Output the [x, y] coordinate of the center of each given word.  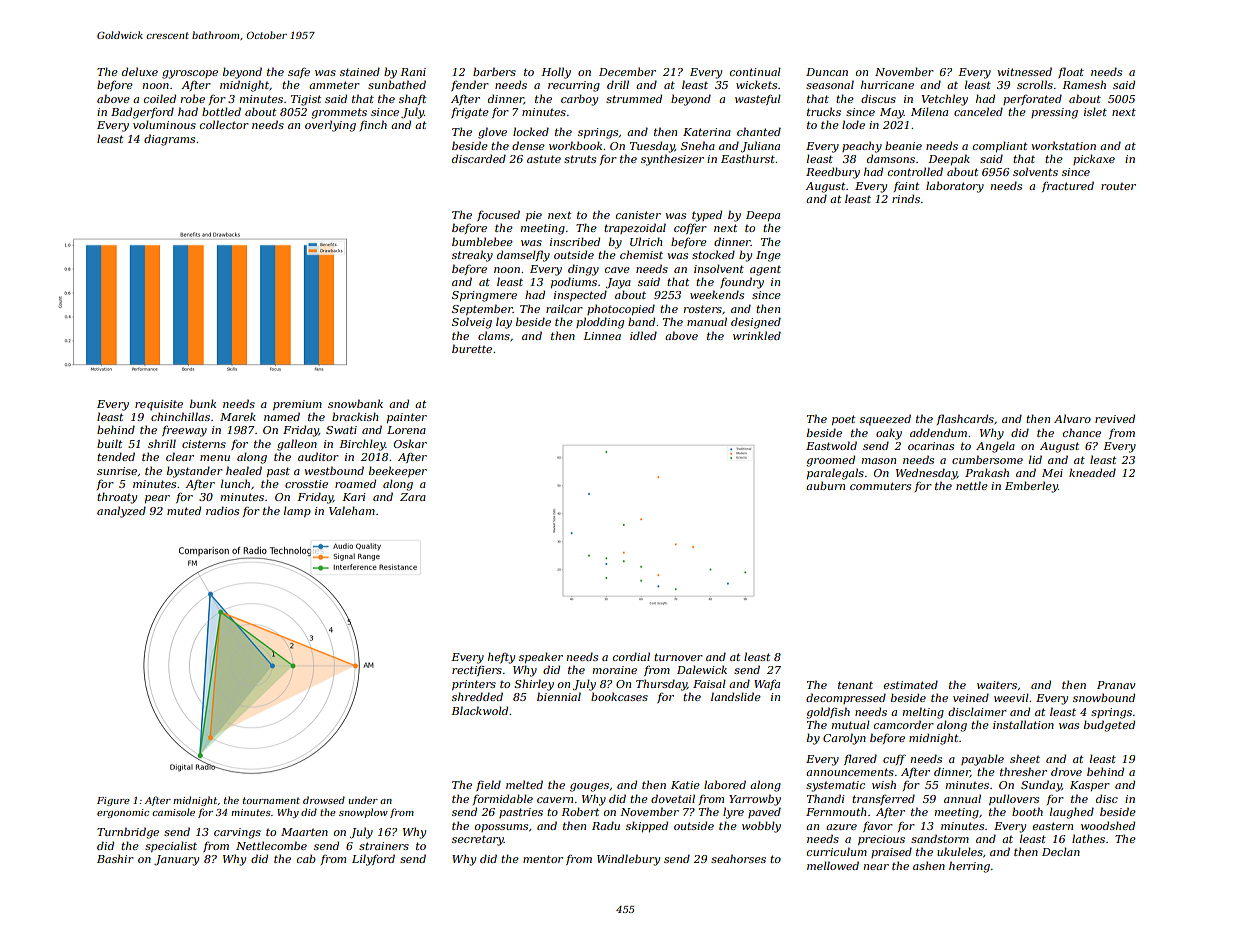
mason [879, 461]
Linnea [602, 336]
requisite [159, 405]
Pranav [1116, 685]
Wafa [767, 684]
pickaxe [1094, 159]
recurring [574, 86]
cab [306, 858]
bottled [221, 111]
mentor [543, 859]
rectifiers [477, 670]
